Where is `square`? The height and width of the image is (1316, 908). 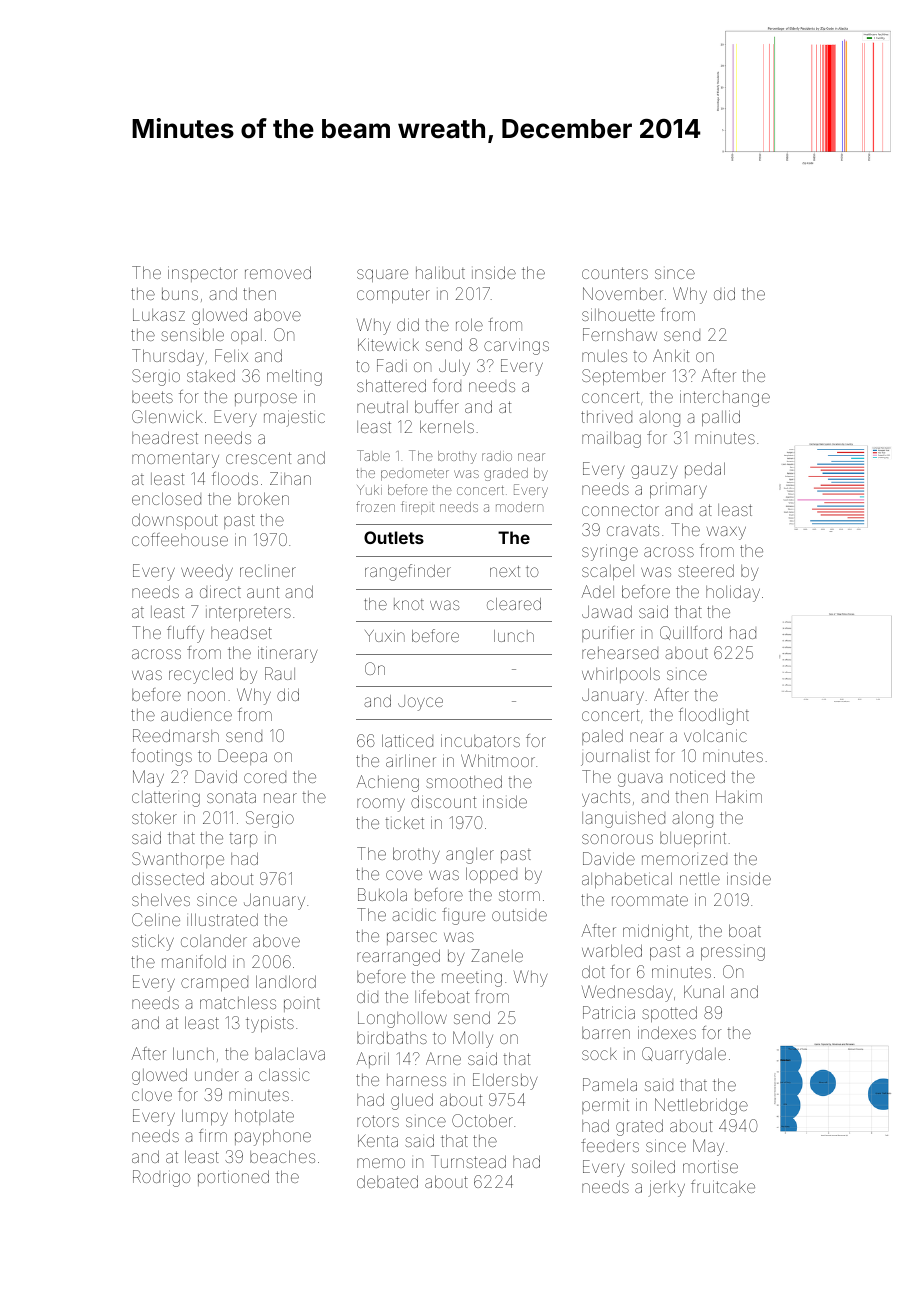 square is located at coordinates (382, 275).
